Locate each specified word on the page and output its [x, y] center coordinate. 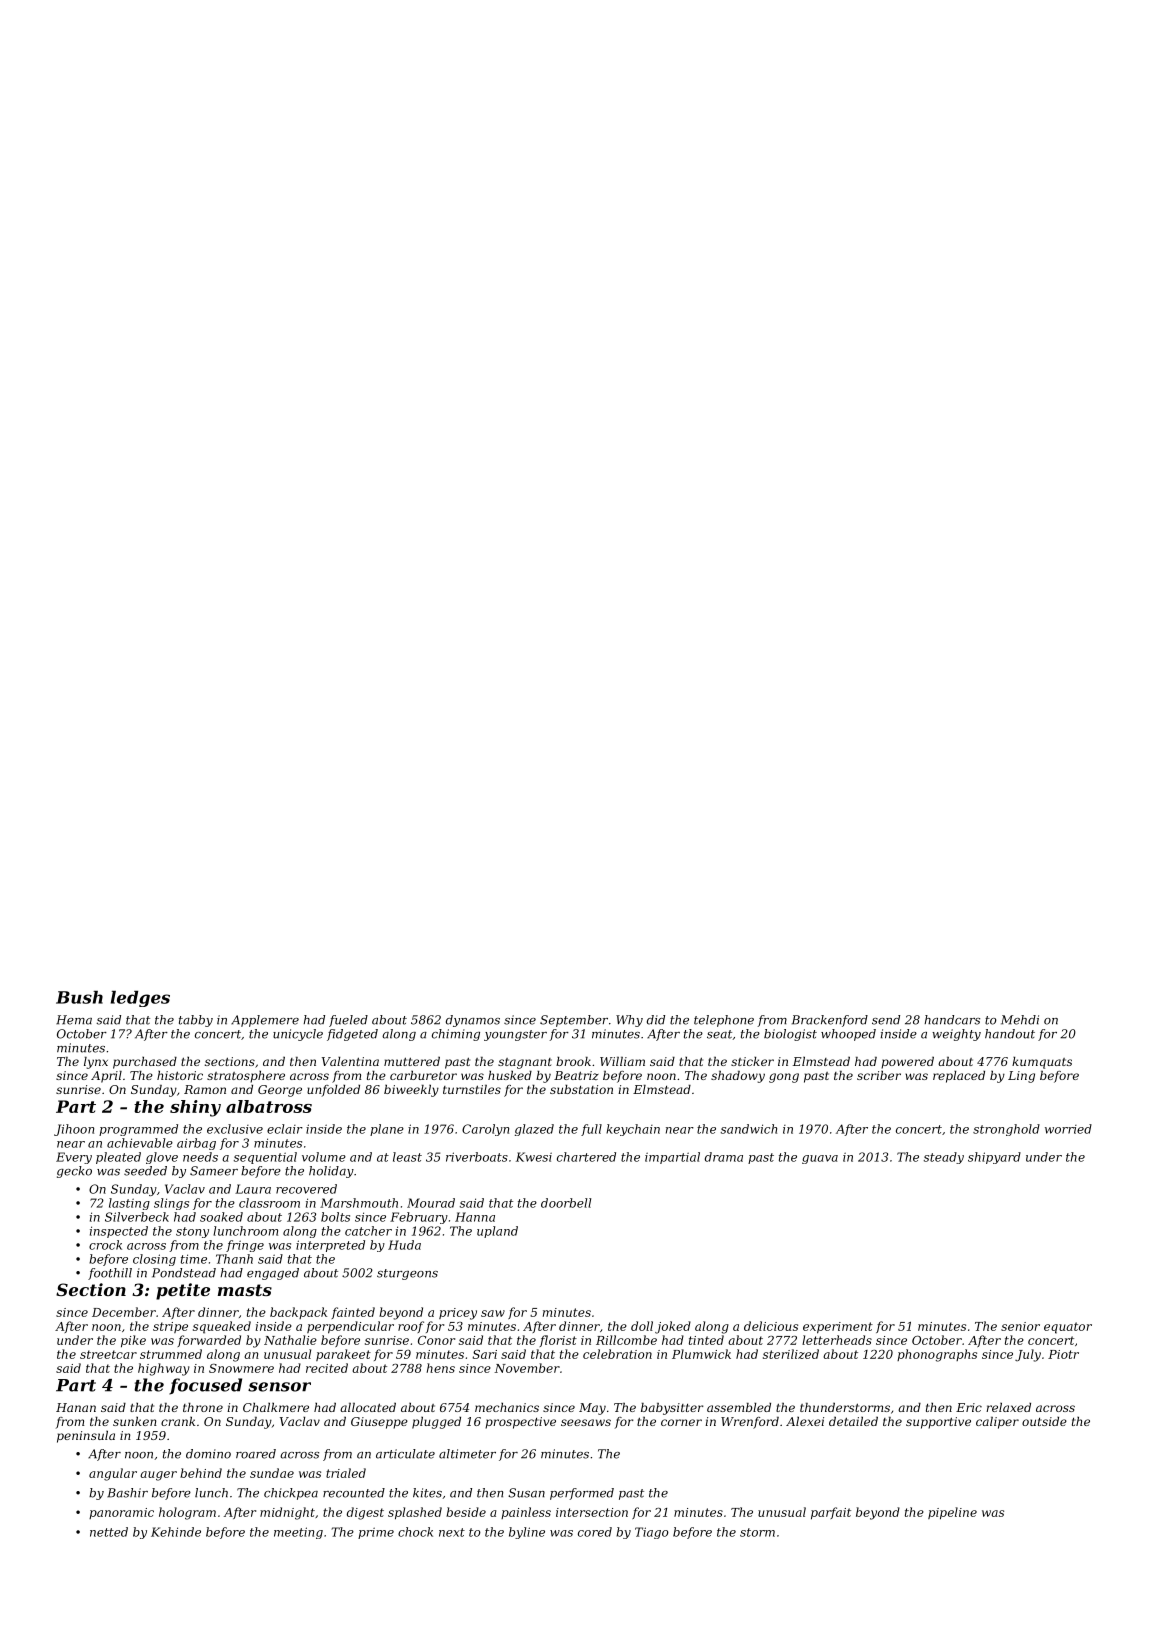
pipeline [952, 1513]
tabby [196, 1021]
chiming [456, 1035]
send [886, 1020]
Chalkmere [276, 1407]
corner [681, 1422]
